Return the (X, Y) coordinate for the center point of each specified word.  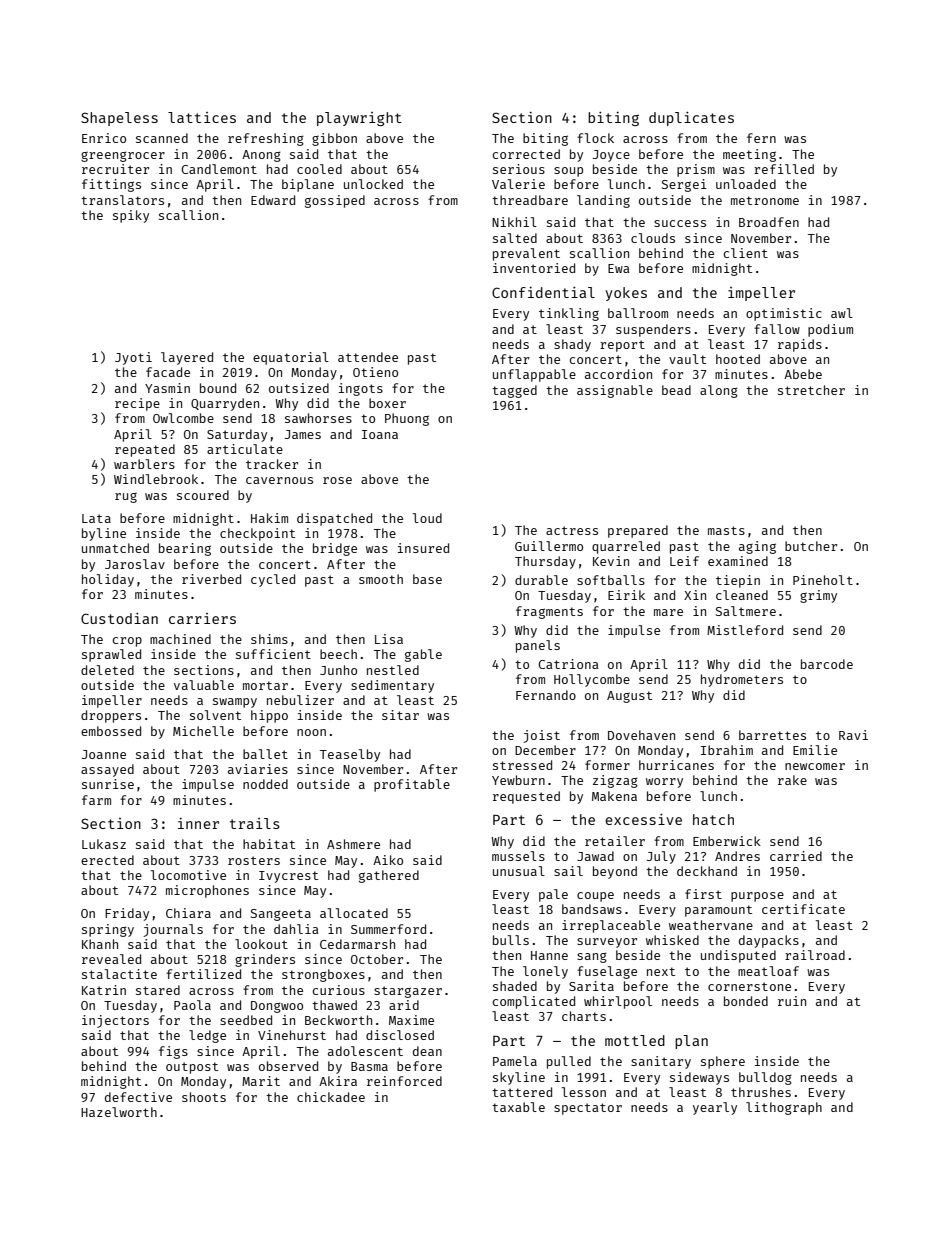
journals (173, 930)
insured (423, 548)
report (622, 346)
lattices (202, 117)
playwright (359, 119)
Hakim (269, 518)
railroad (815, 955)
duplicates (691, 119)
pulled (569, 1062)
